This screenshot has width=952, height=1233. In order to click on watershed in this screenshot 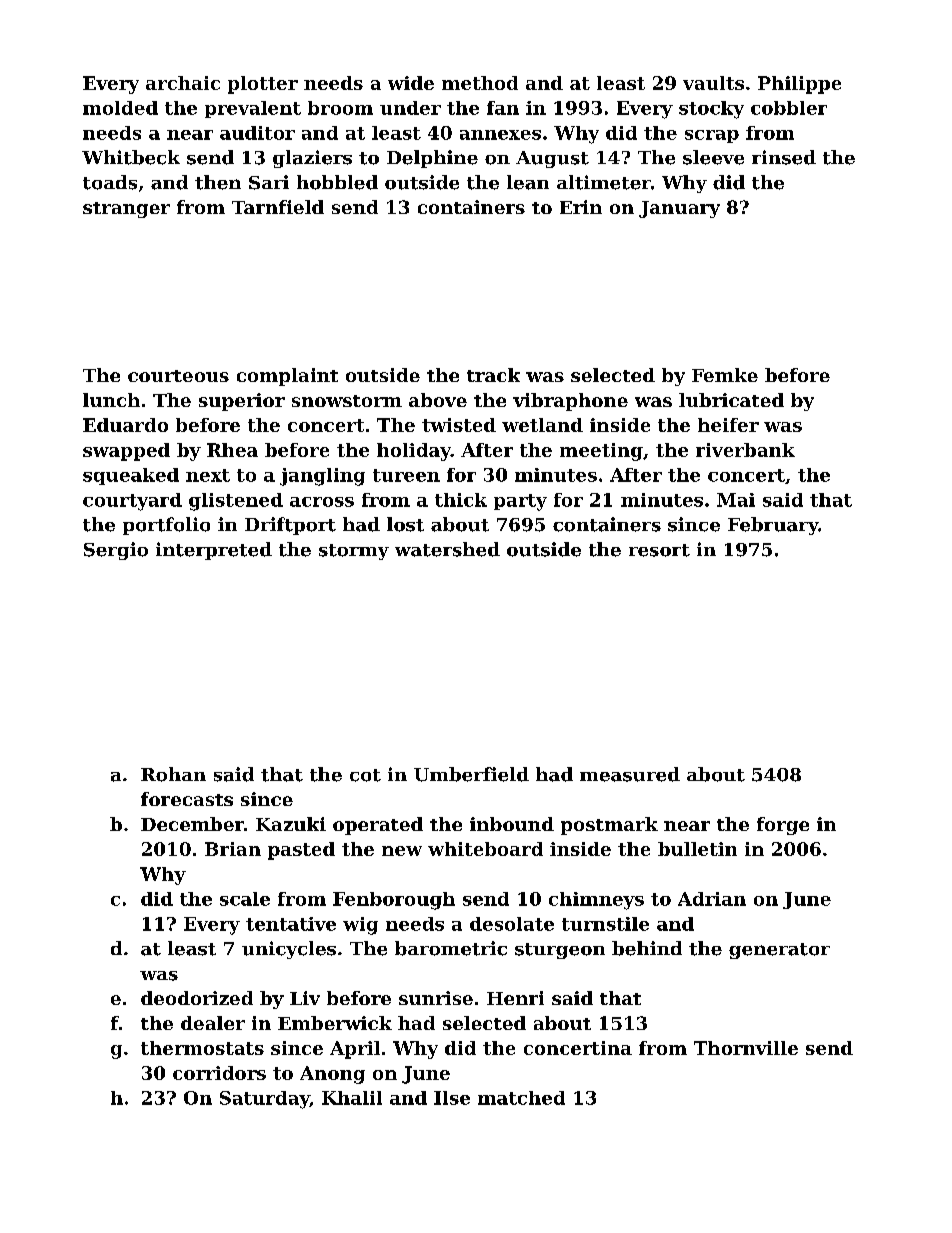, I will do `click(447, 549)`.
